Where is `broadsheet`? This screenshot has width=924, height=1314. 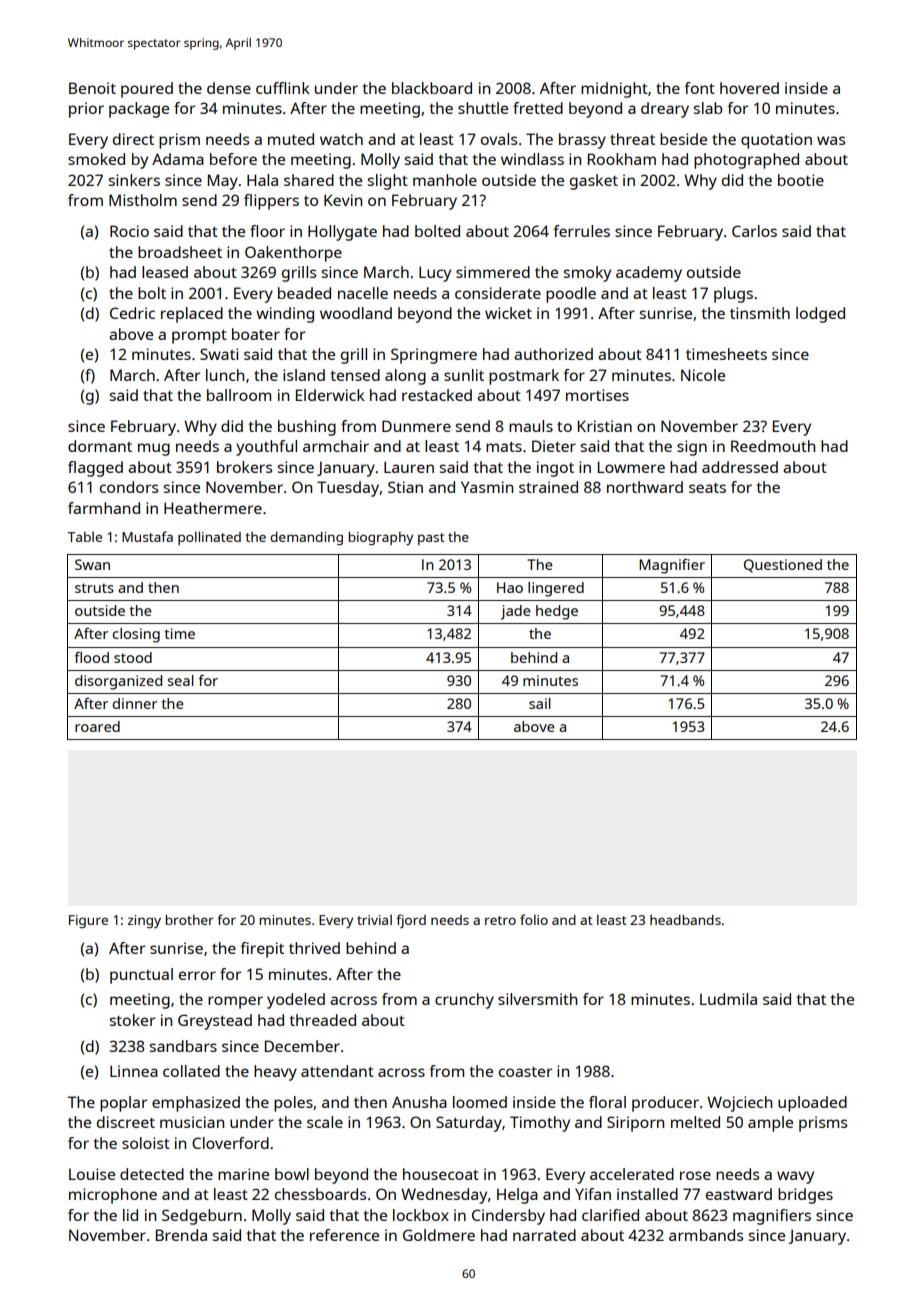
broadsheet is located at coordinates (180, 252).
